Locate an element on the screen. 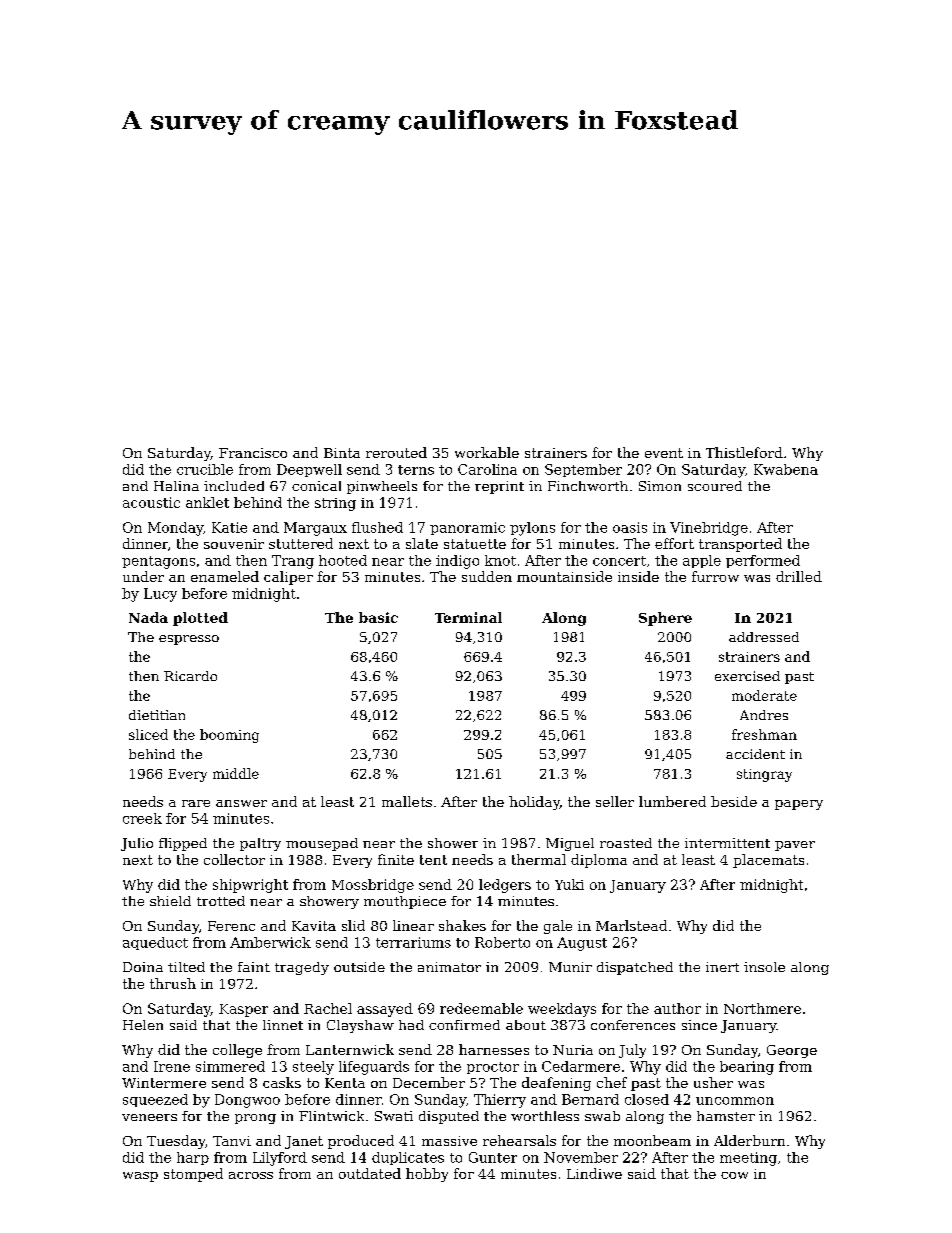 The width and height of the screenshot is (952, 1233). crucible is located at coordinates (205, 469).
